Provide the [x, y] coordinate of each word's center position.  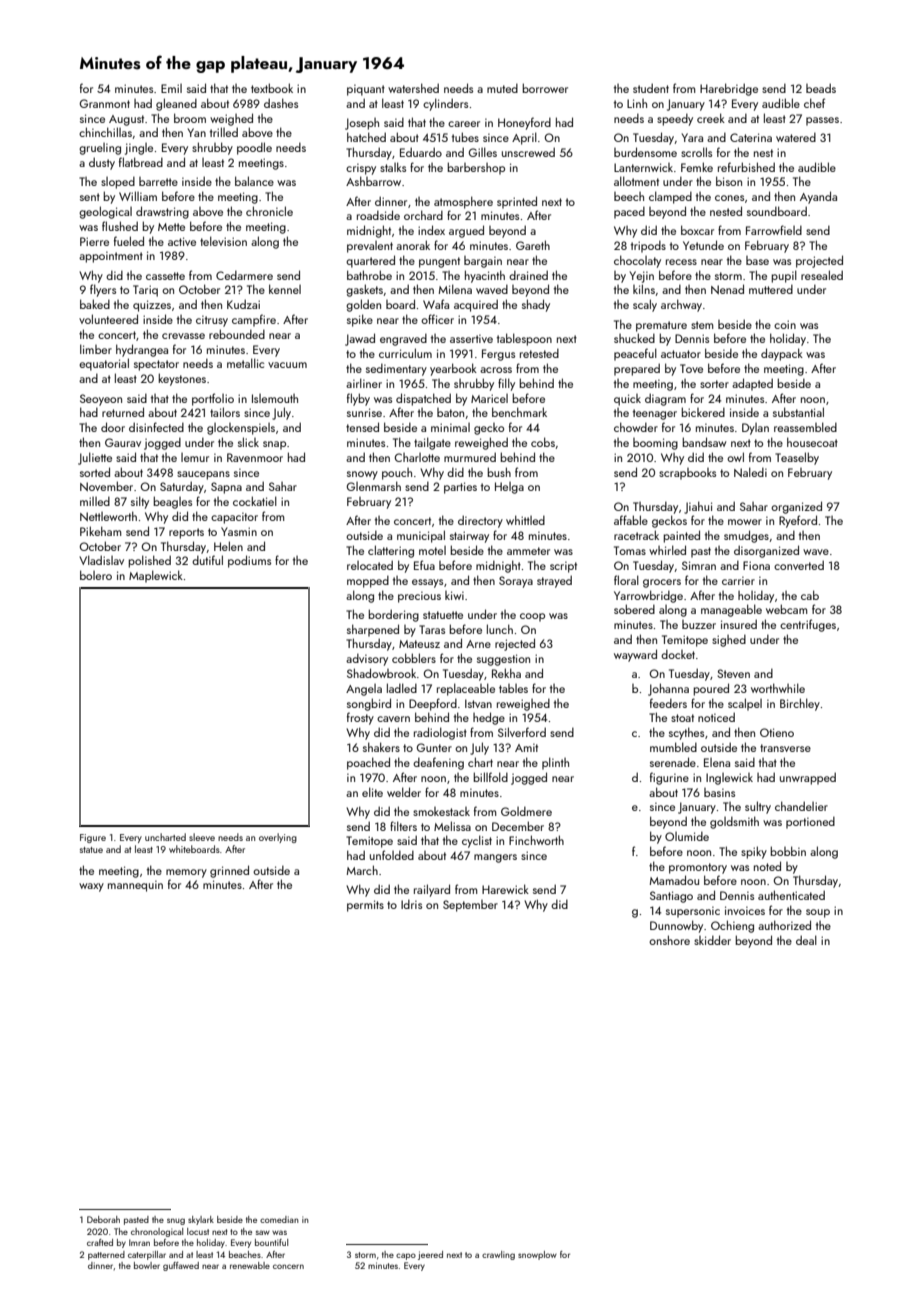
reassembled [805, 427]
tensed [362, 427]
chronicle [269, 211]
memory [186, 873]
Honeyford [524, 123]
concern [288, 1266]
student [651, 88]
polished [149, 561]
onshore [669, 940]
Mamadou [674, 880]
